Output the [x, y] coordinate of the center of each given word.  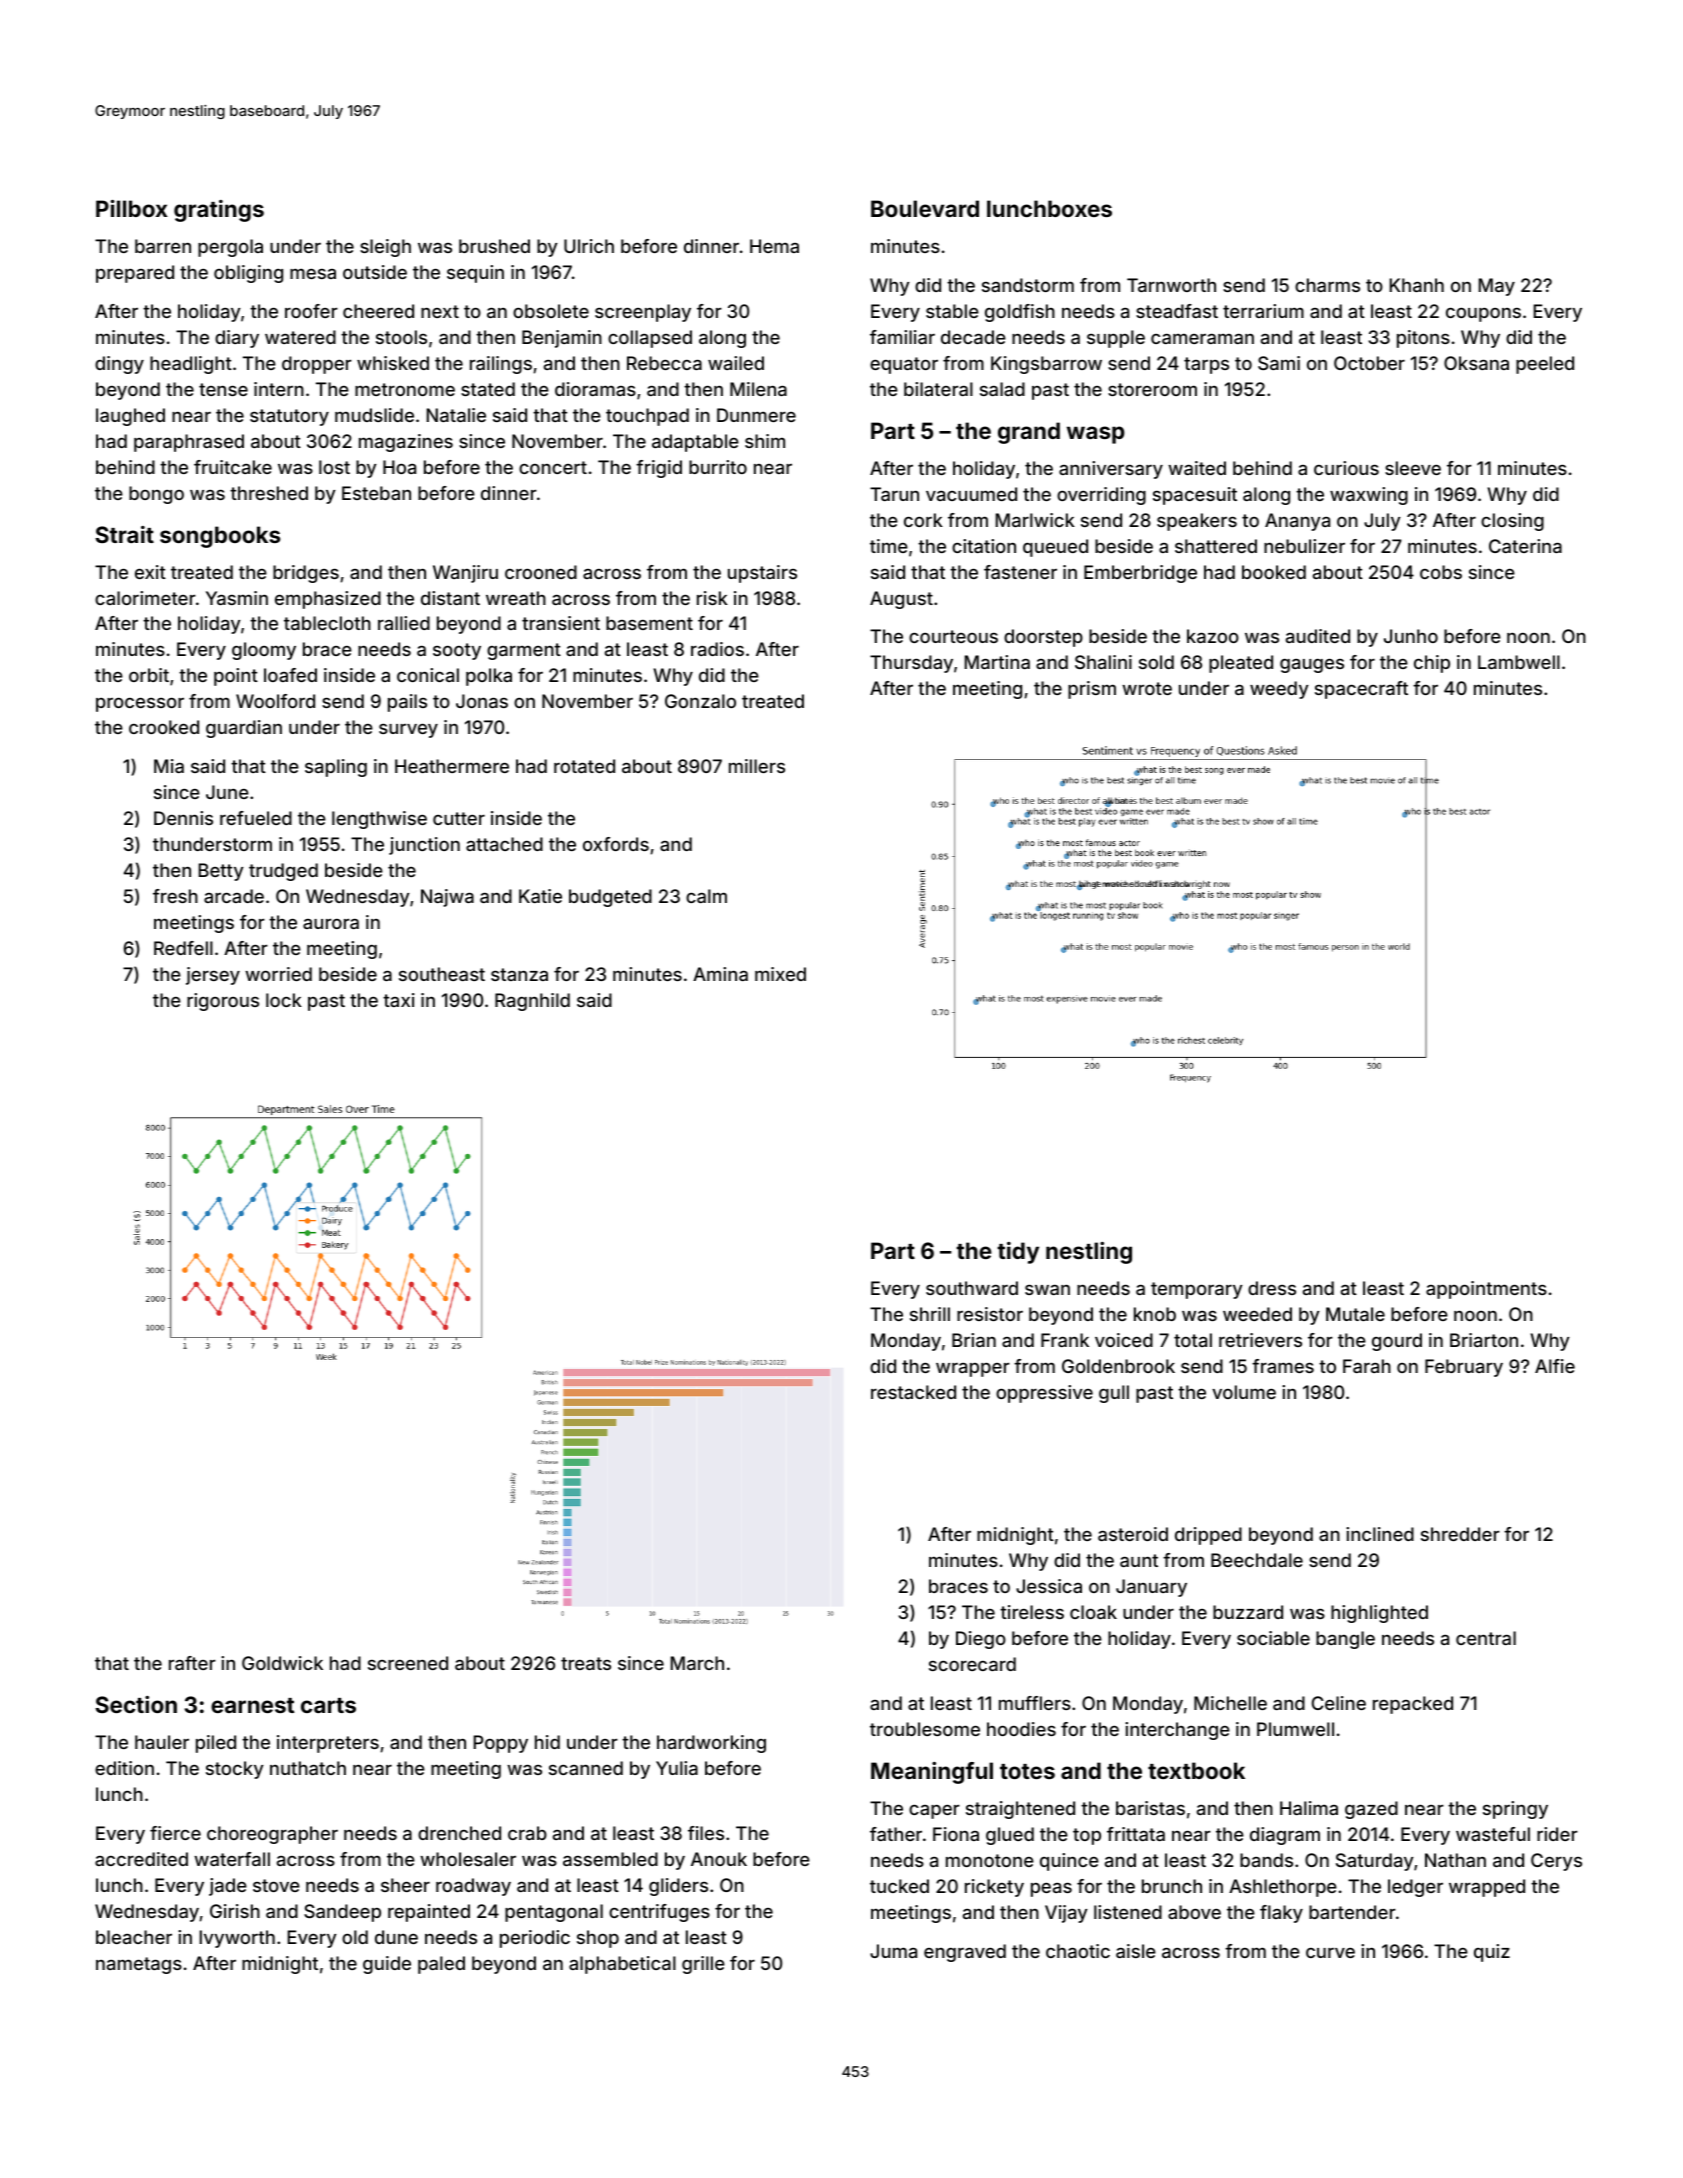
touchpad [647, 417]
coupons [1483, 314]
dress [1272, 1288]
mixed [780, 974]
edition [124, 1768]
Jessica [1049, 1586]
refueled [256, 818]
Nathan [1455, 1860]
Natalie [456, 415]
